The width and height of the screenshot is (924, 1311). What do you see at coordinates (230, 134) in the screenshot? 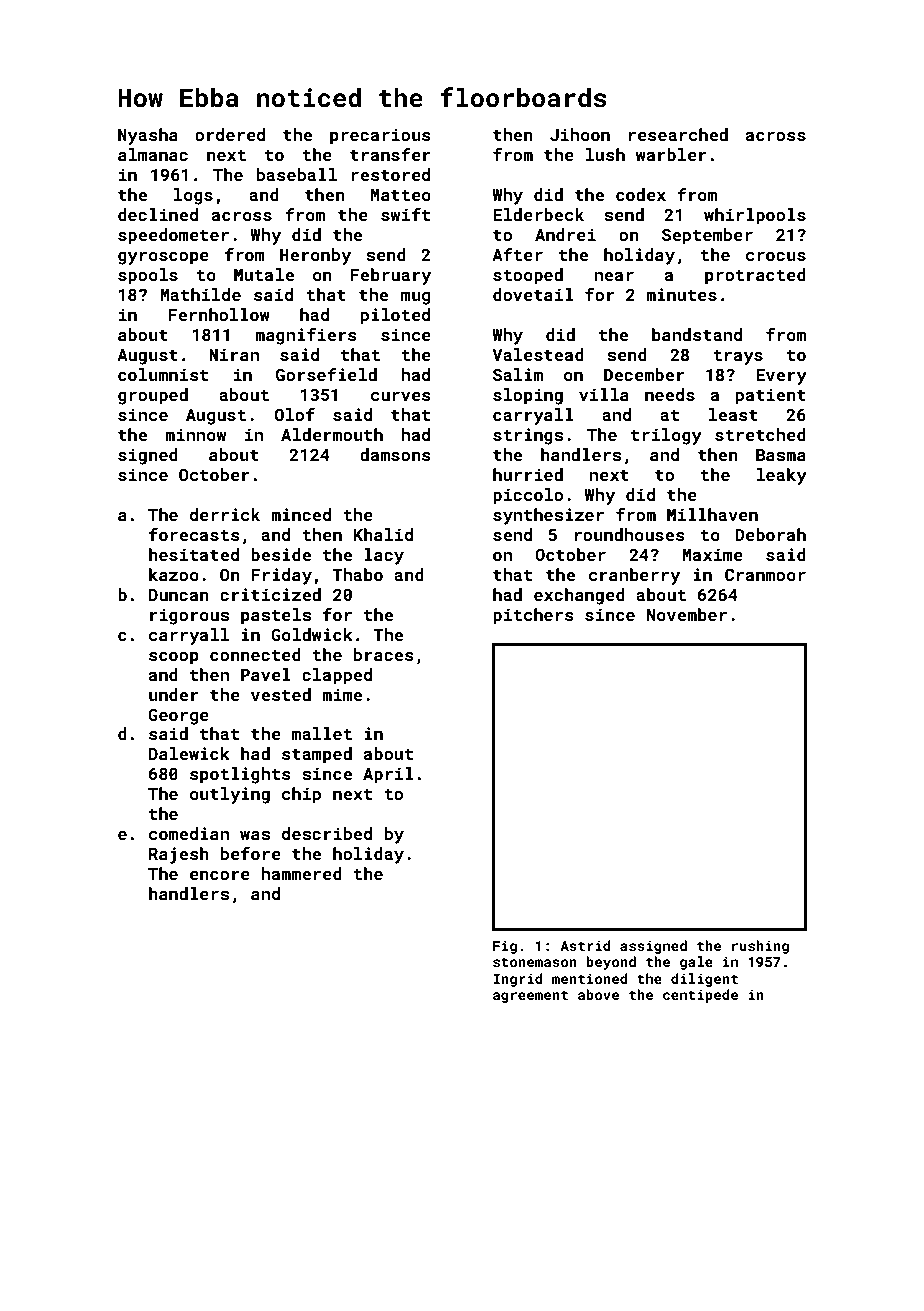
I see `ordered` at bounding box center [230, 134].
